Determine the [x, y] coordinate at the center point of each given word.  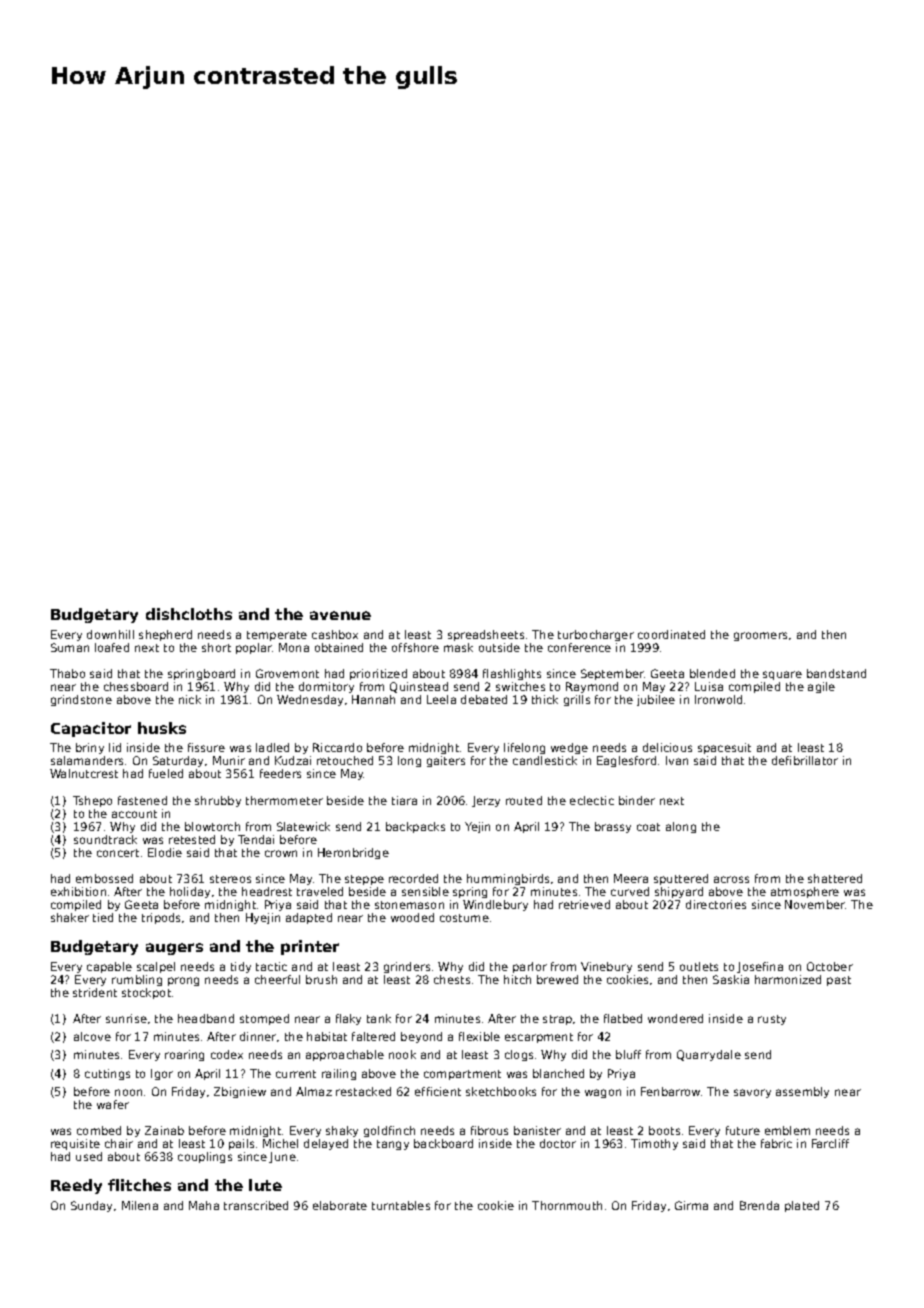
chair [119, 1143]
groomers [760, 636]
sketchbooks [501, 1091]
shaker [70, 917]
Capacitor [91, 729]
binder [637, 800]
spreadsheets [486, 635]
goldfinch [389, 1131]
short [216, 647]
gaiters [446, 761]
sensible [425, 891]
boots [664, 1130]
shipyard [679, 892]
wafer [113, 1104]
